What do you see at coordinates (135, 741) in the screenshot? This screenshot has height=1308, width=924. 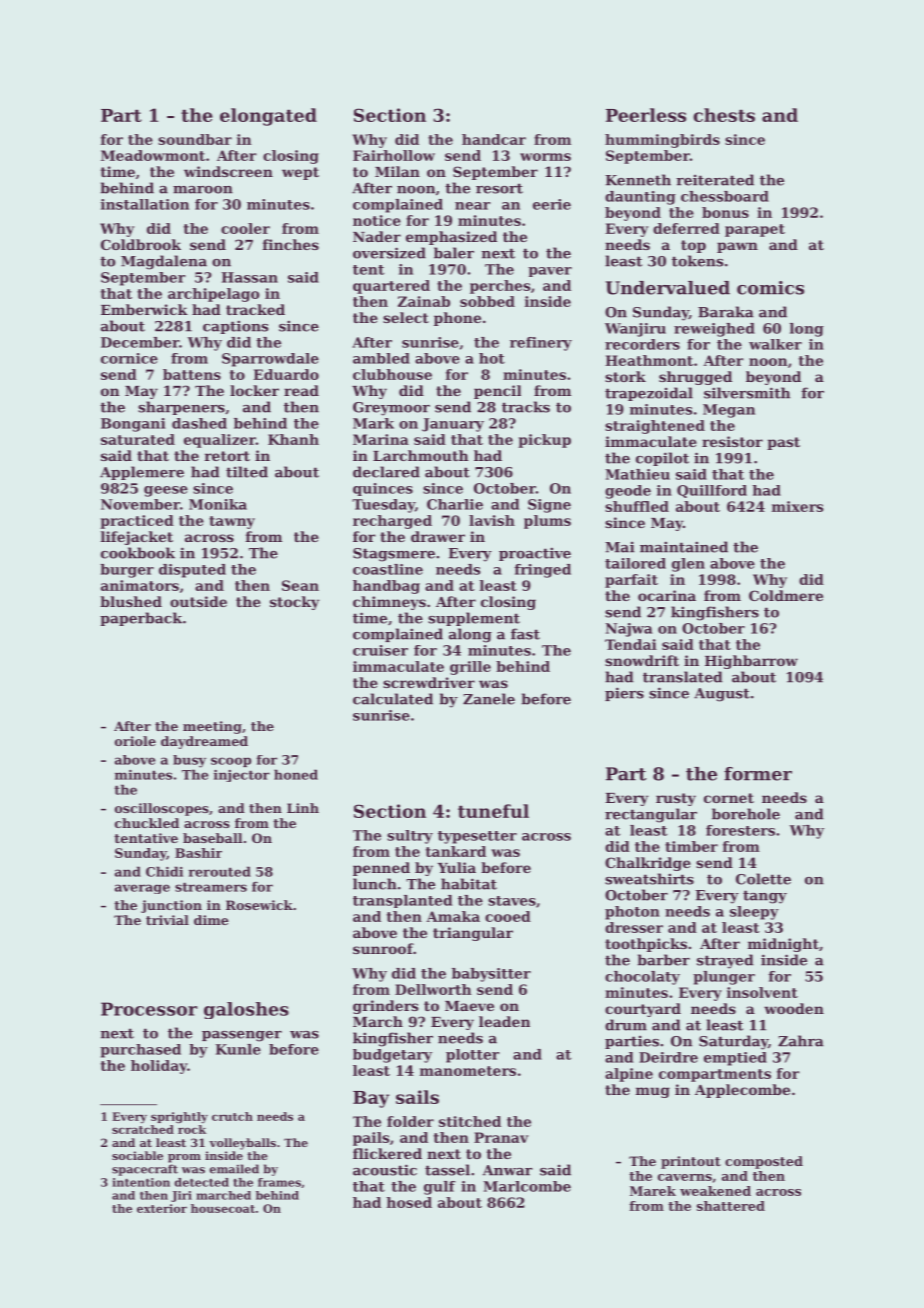 I see `oriole` at bounding box center [135, 741].
